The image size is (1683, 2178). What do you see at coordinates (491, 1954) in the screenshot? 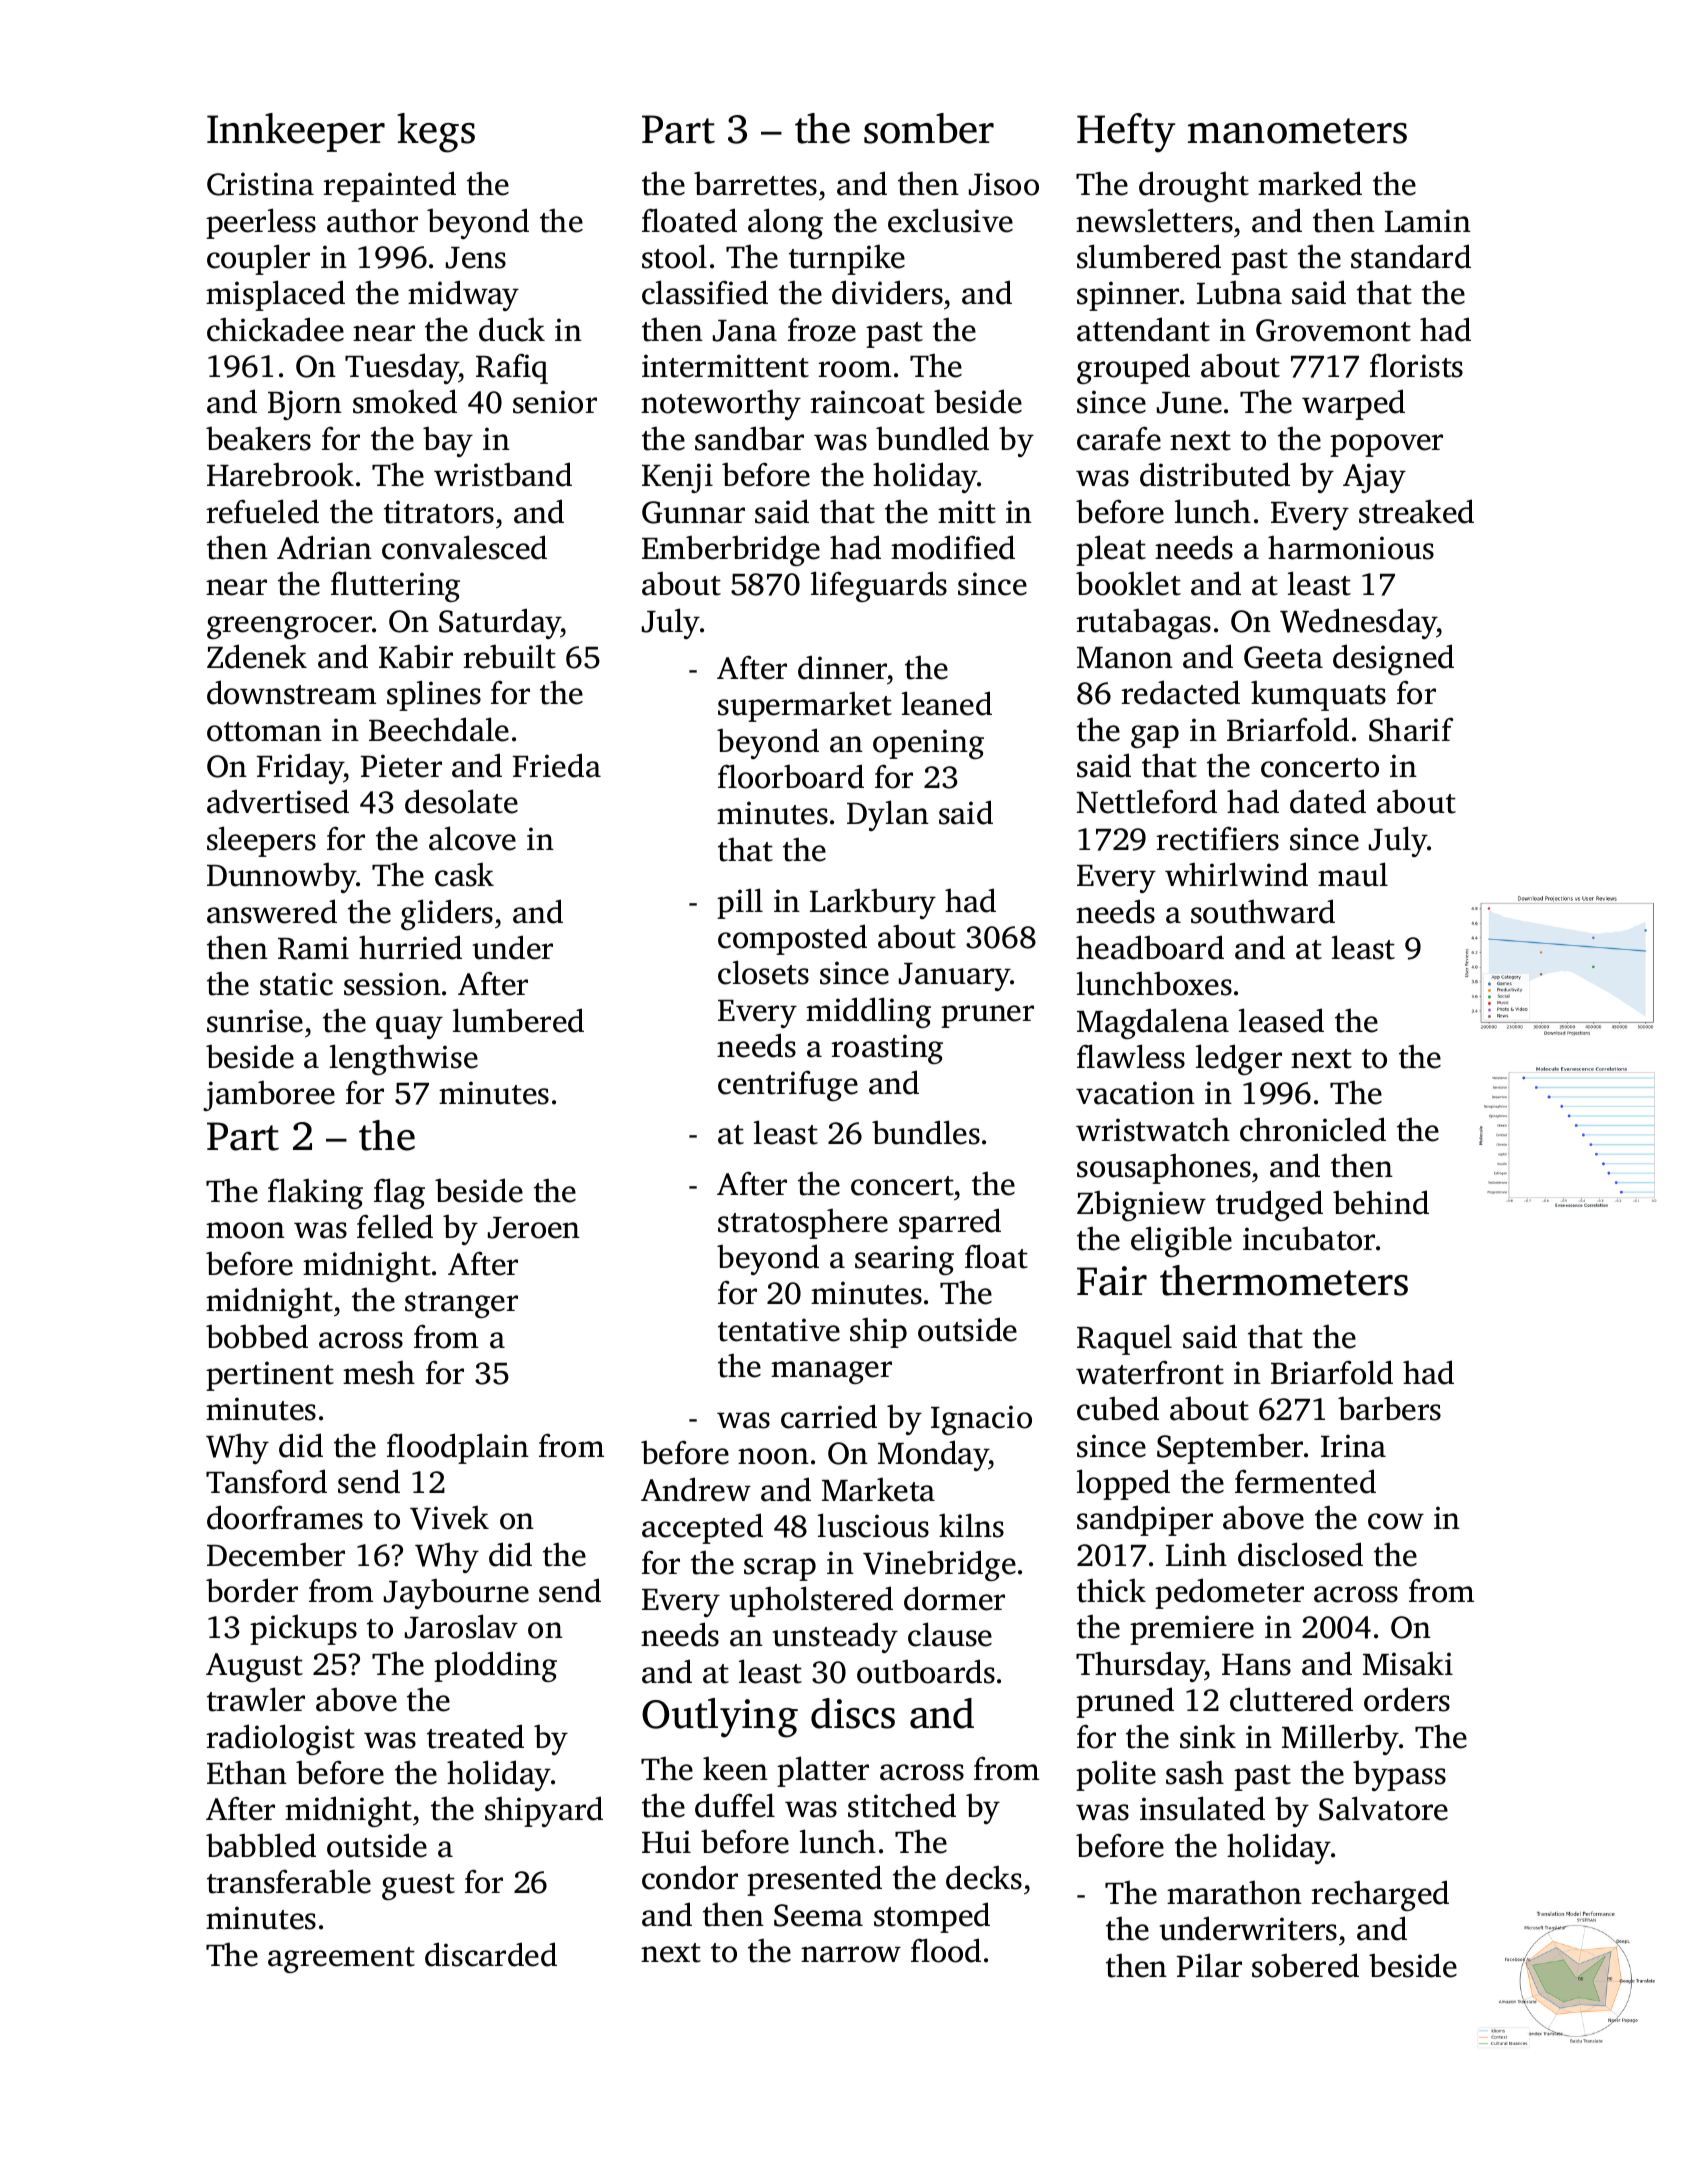
I see `discarded` at bounding box center [491, 1954].
